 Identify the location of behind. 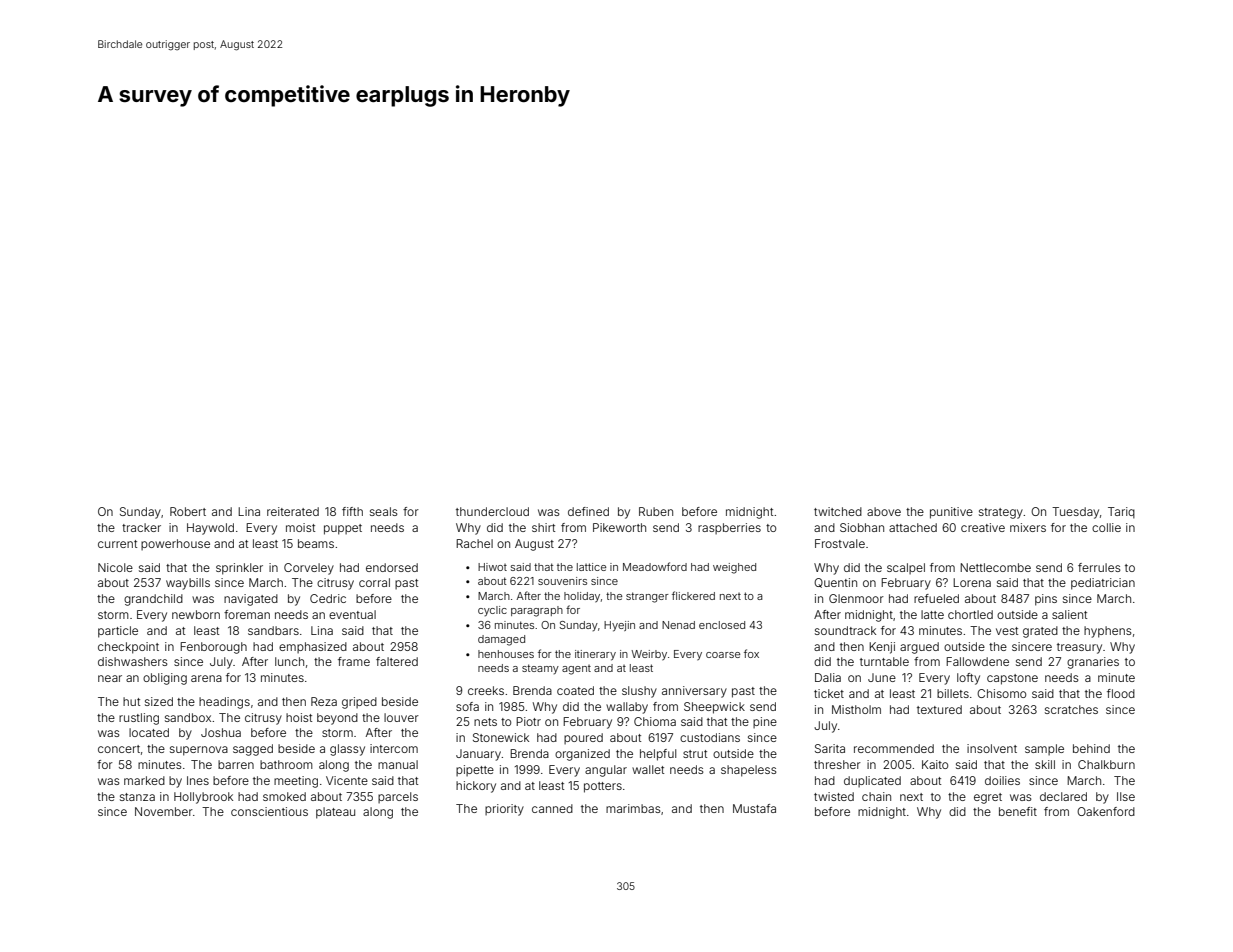
(1091, 748).
